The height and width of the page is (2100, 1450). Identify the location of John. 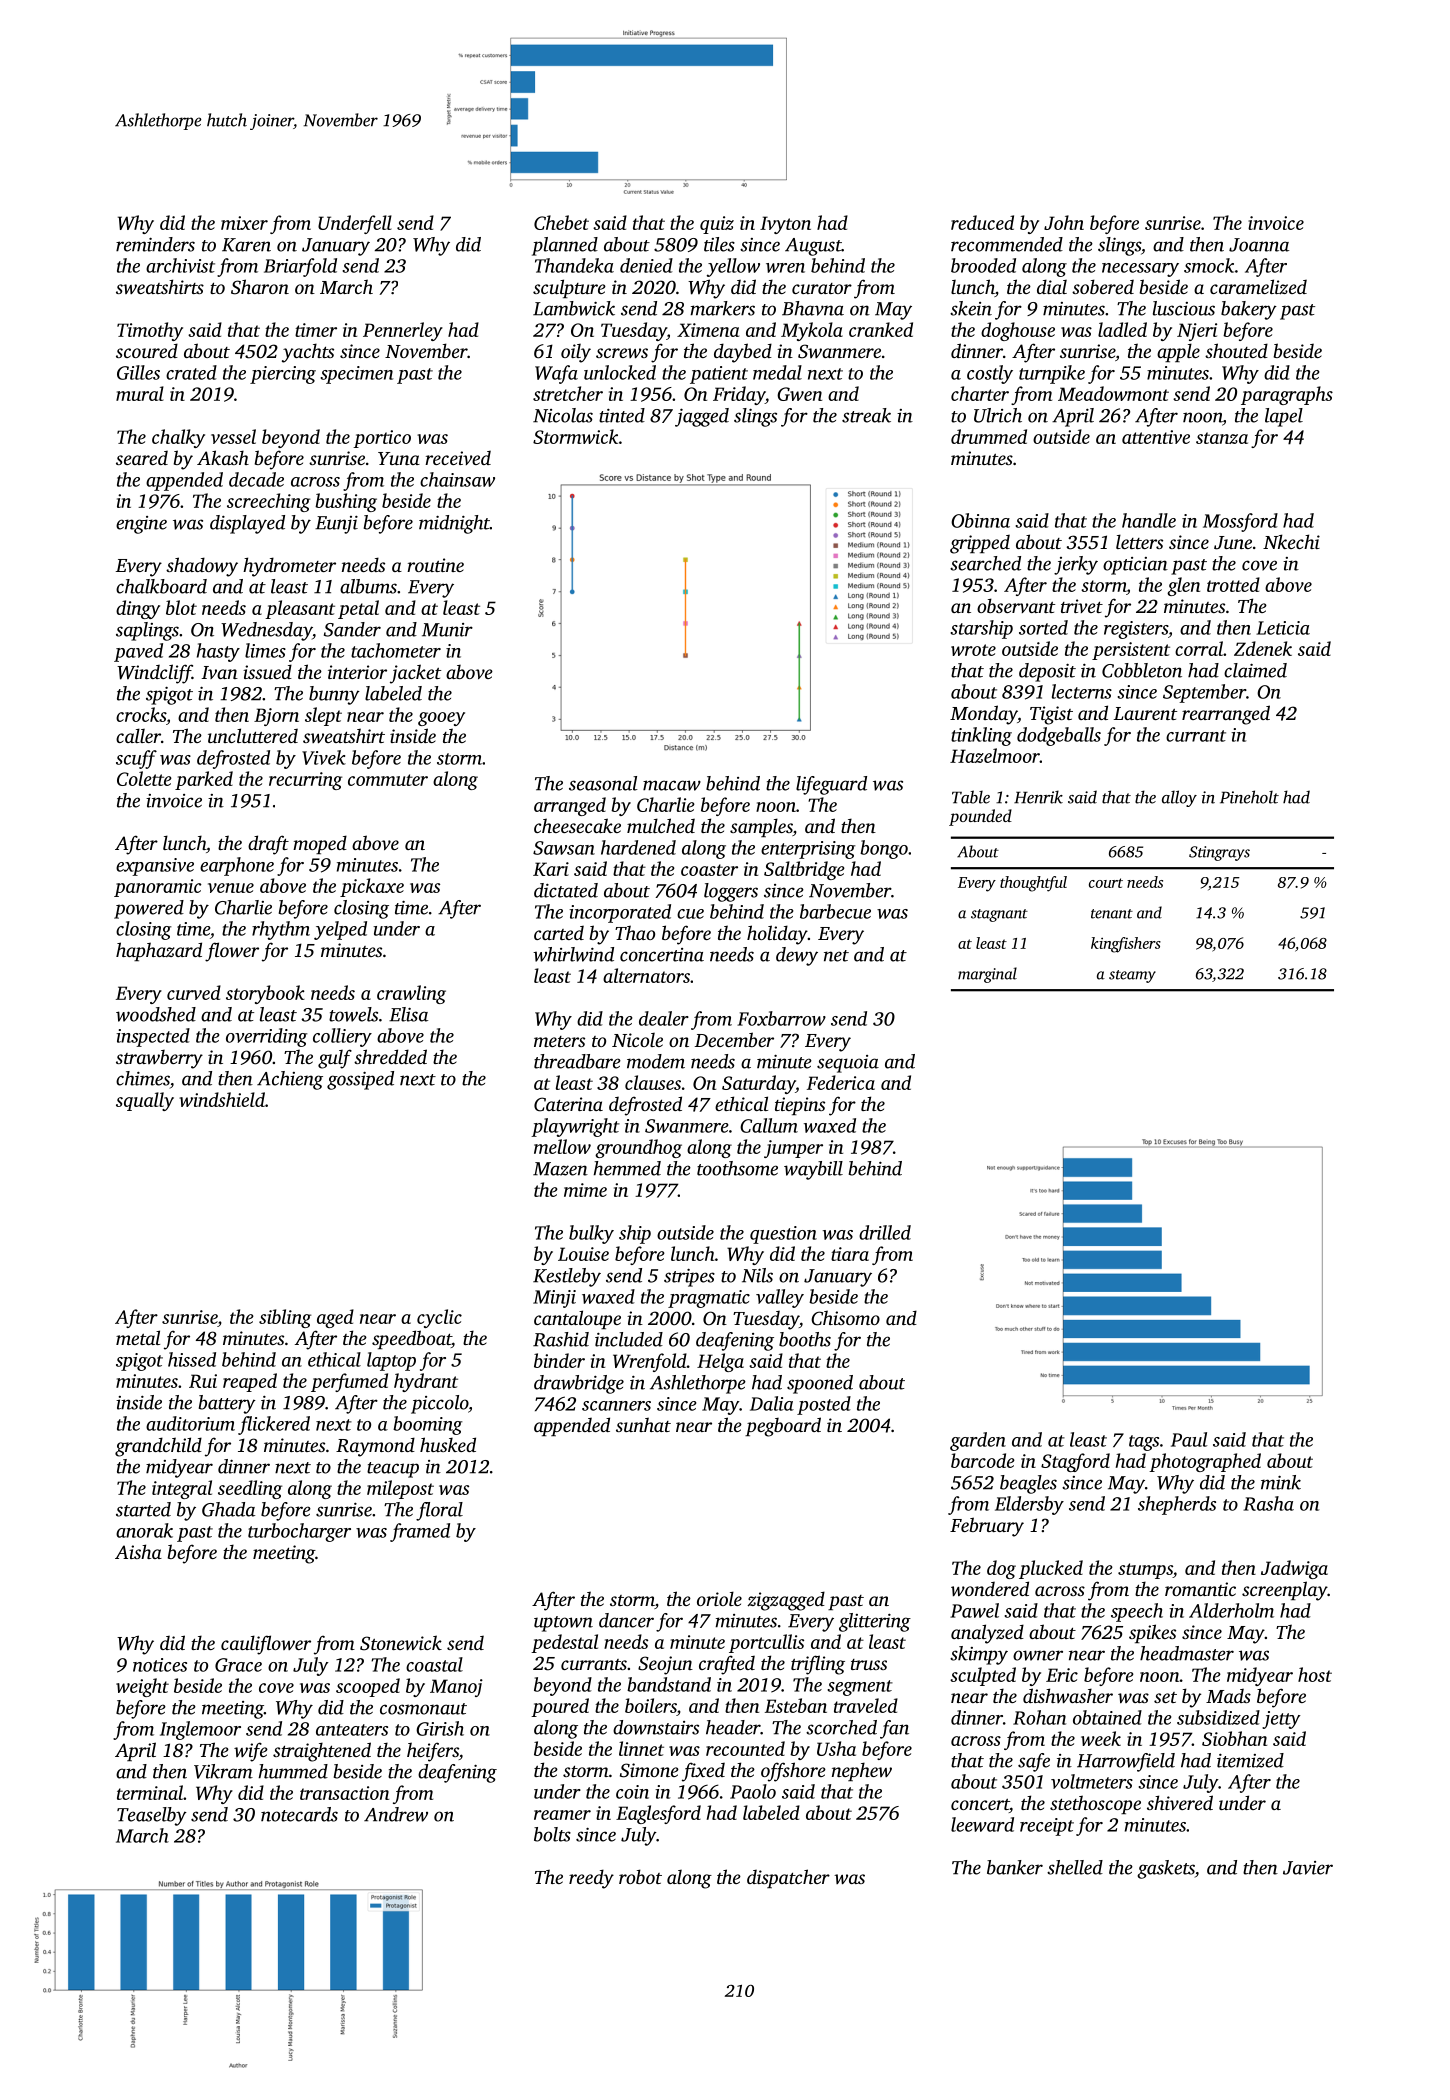
(1064, 222).
